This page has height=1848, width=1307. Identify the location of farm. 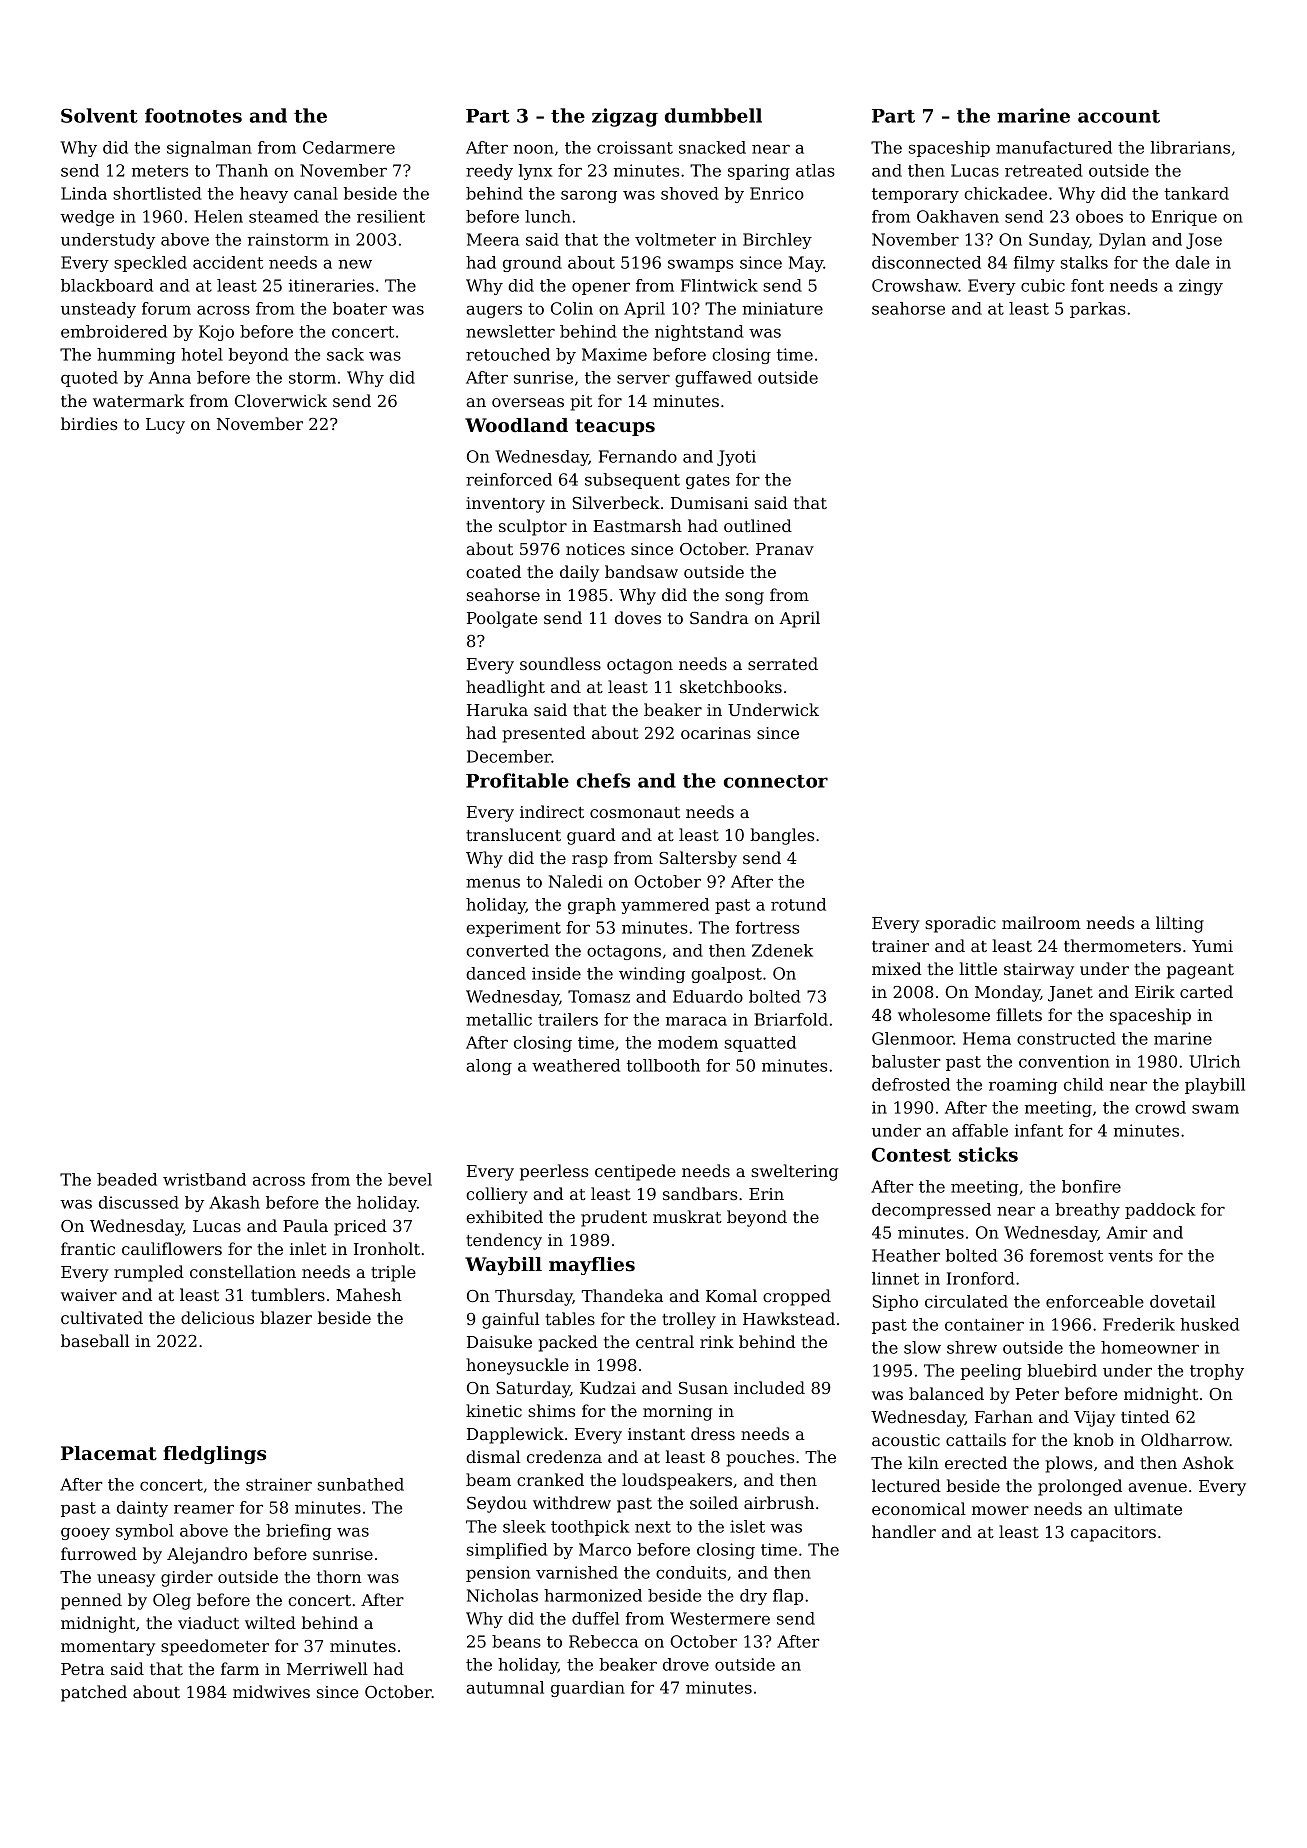
(240, 1668).
